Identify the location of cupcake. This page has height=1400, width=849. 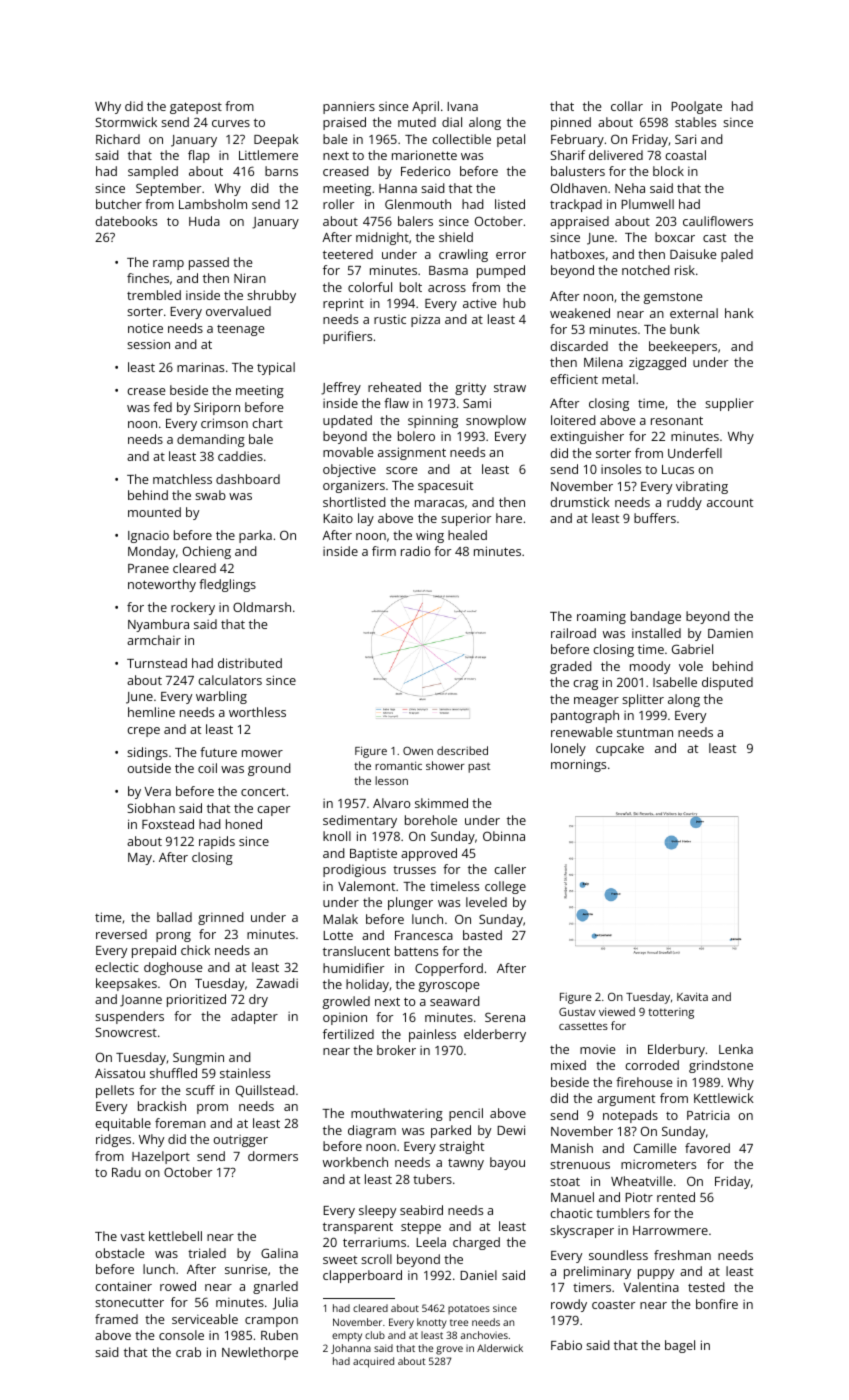
(620, 749).
